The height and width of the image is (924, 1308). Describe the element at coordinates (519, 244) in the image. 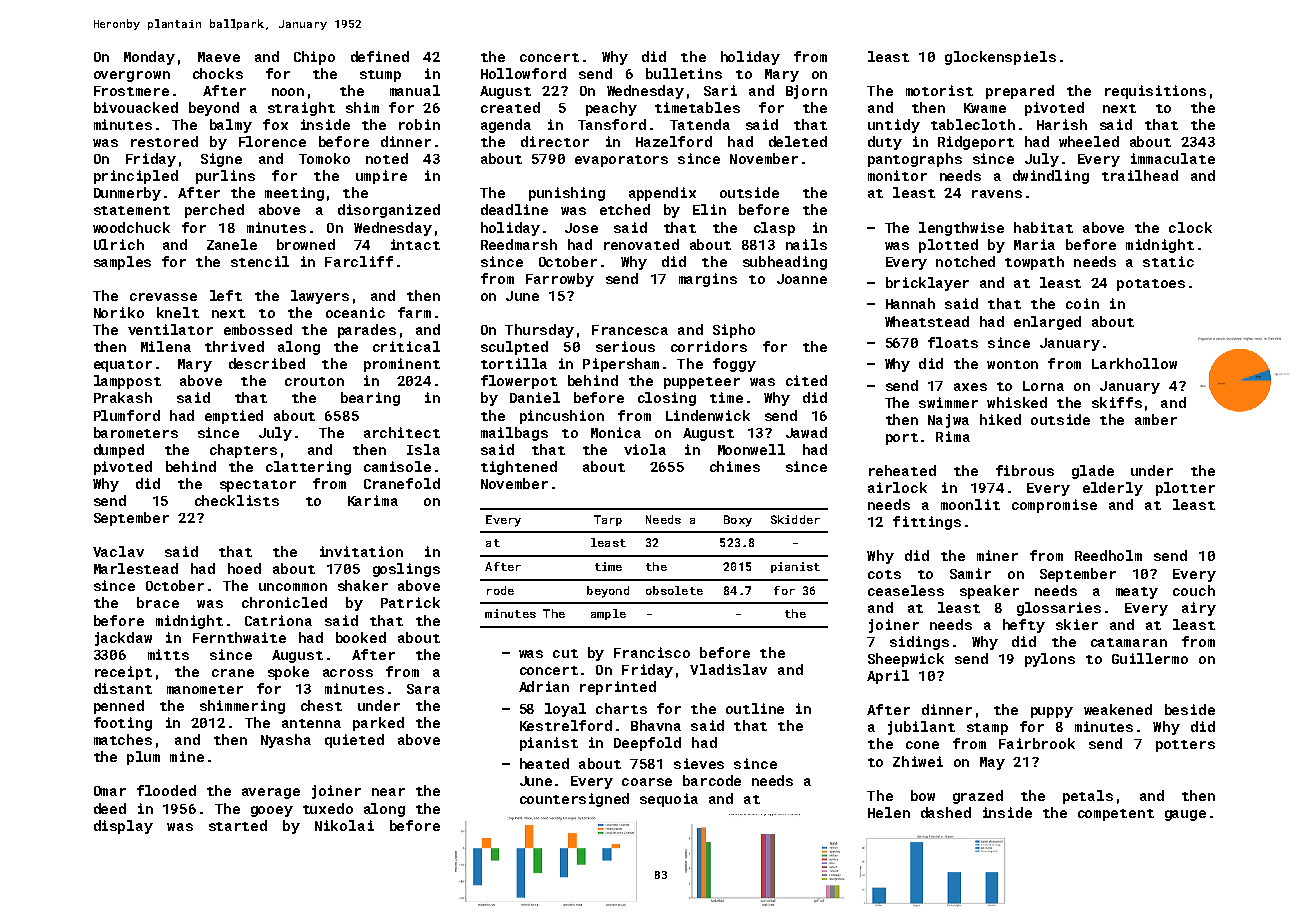

I see `Reedmarsh` at that location.
